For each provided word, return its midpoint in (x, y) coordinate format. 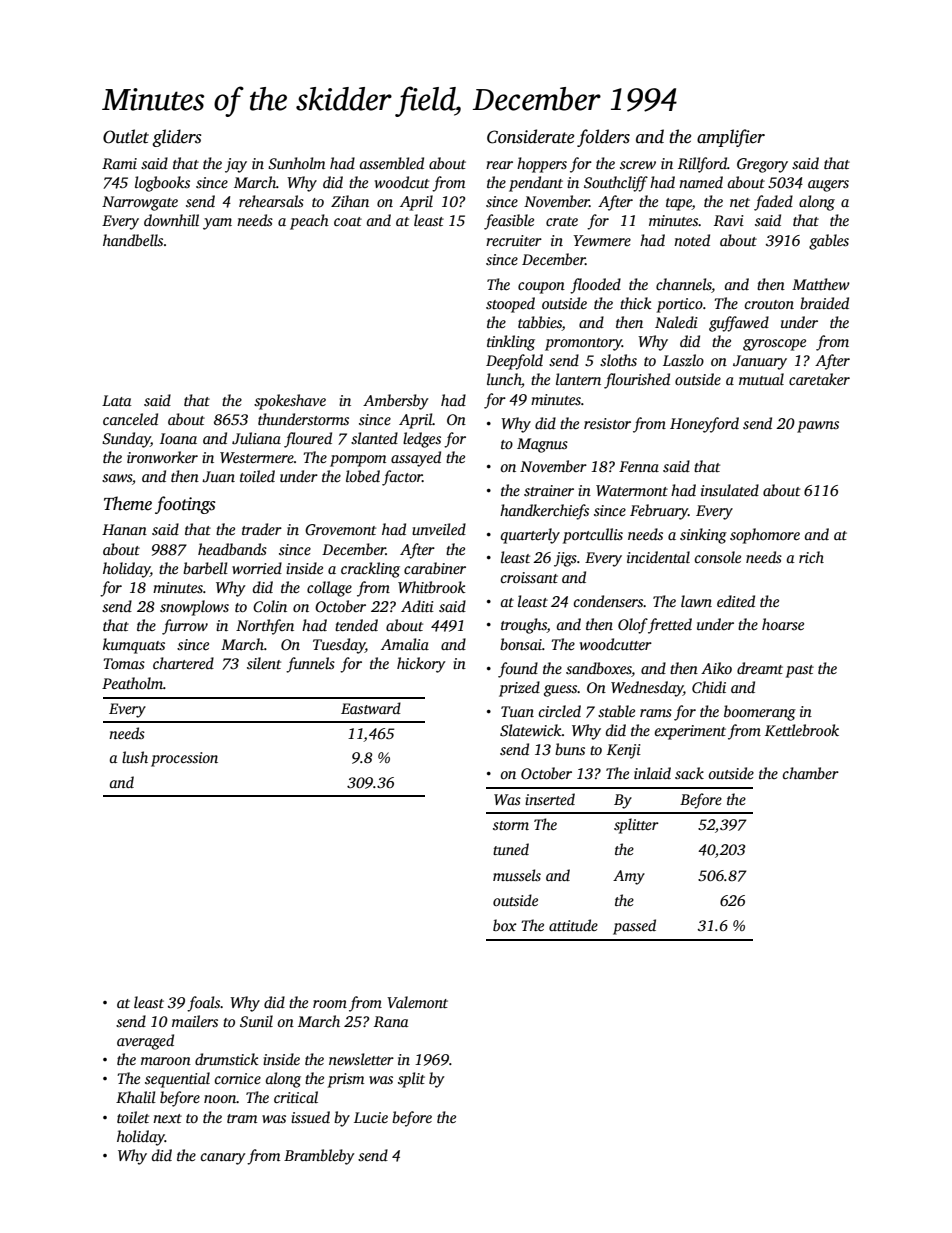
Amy (629, 877)
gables (829, 242)
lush (135, 757)
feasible (509, 222)
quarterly (530, 536)
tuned (511, 849)
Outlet (126, 136)
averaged (145, 1042)
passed (634, 927)
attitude (573, 925)
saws (117, 478)
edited (736, 601)
